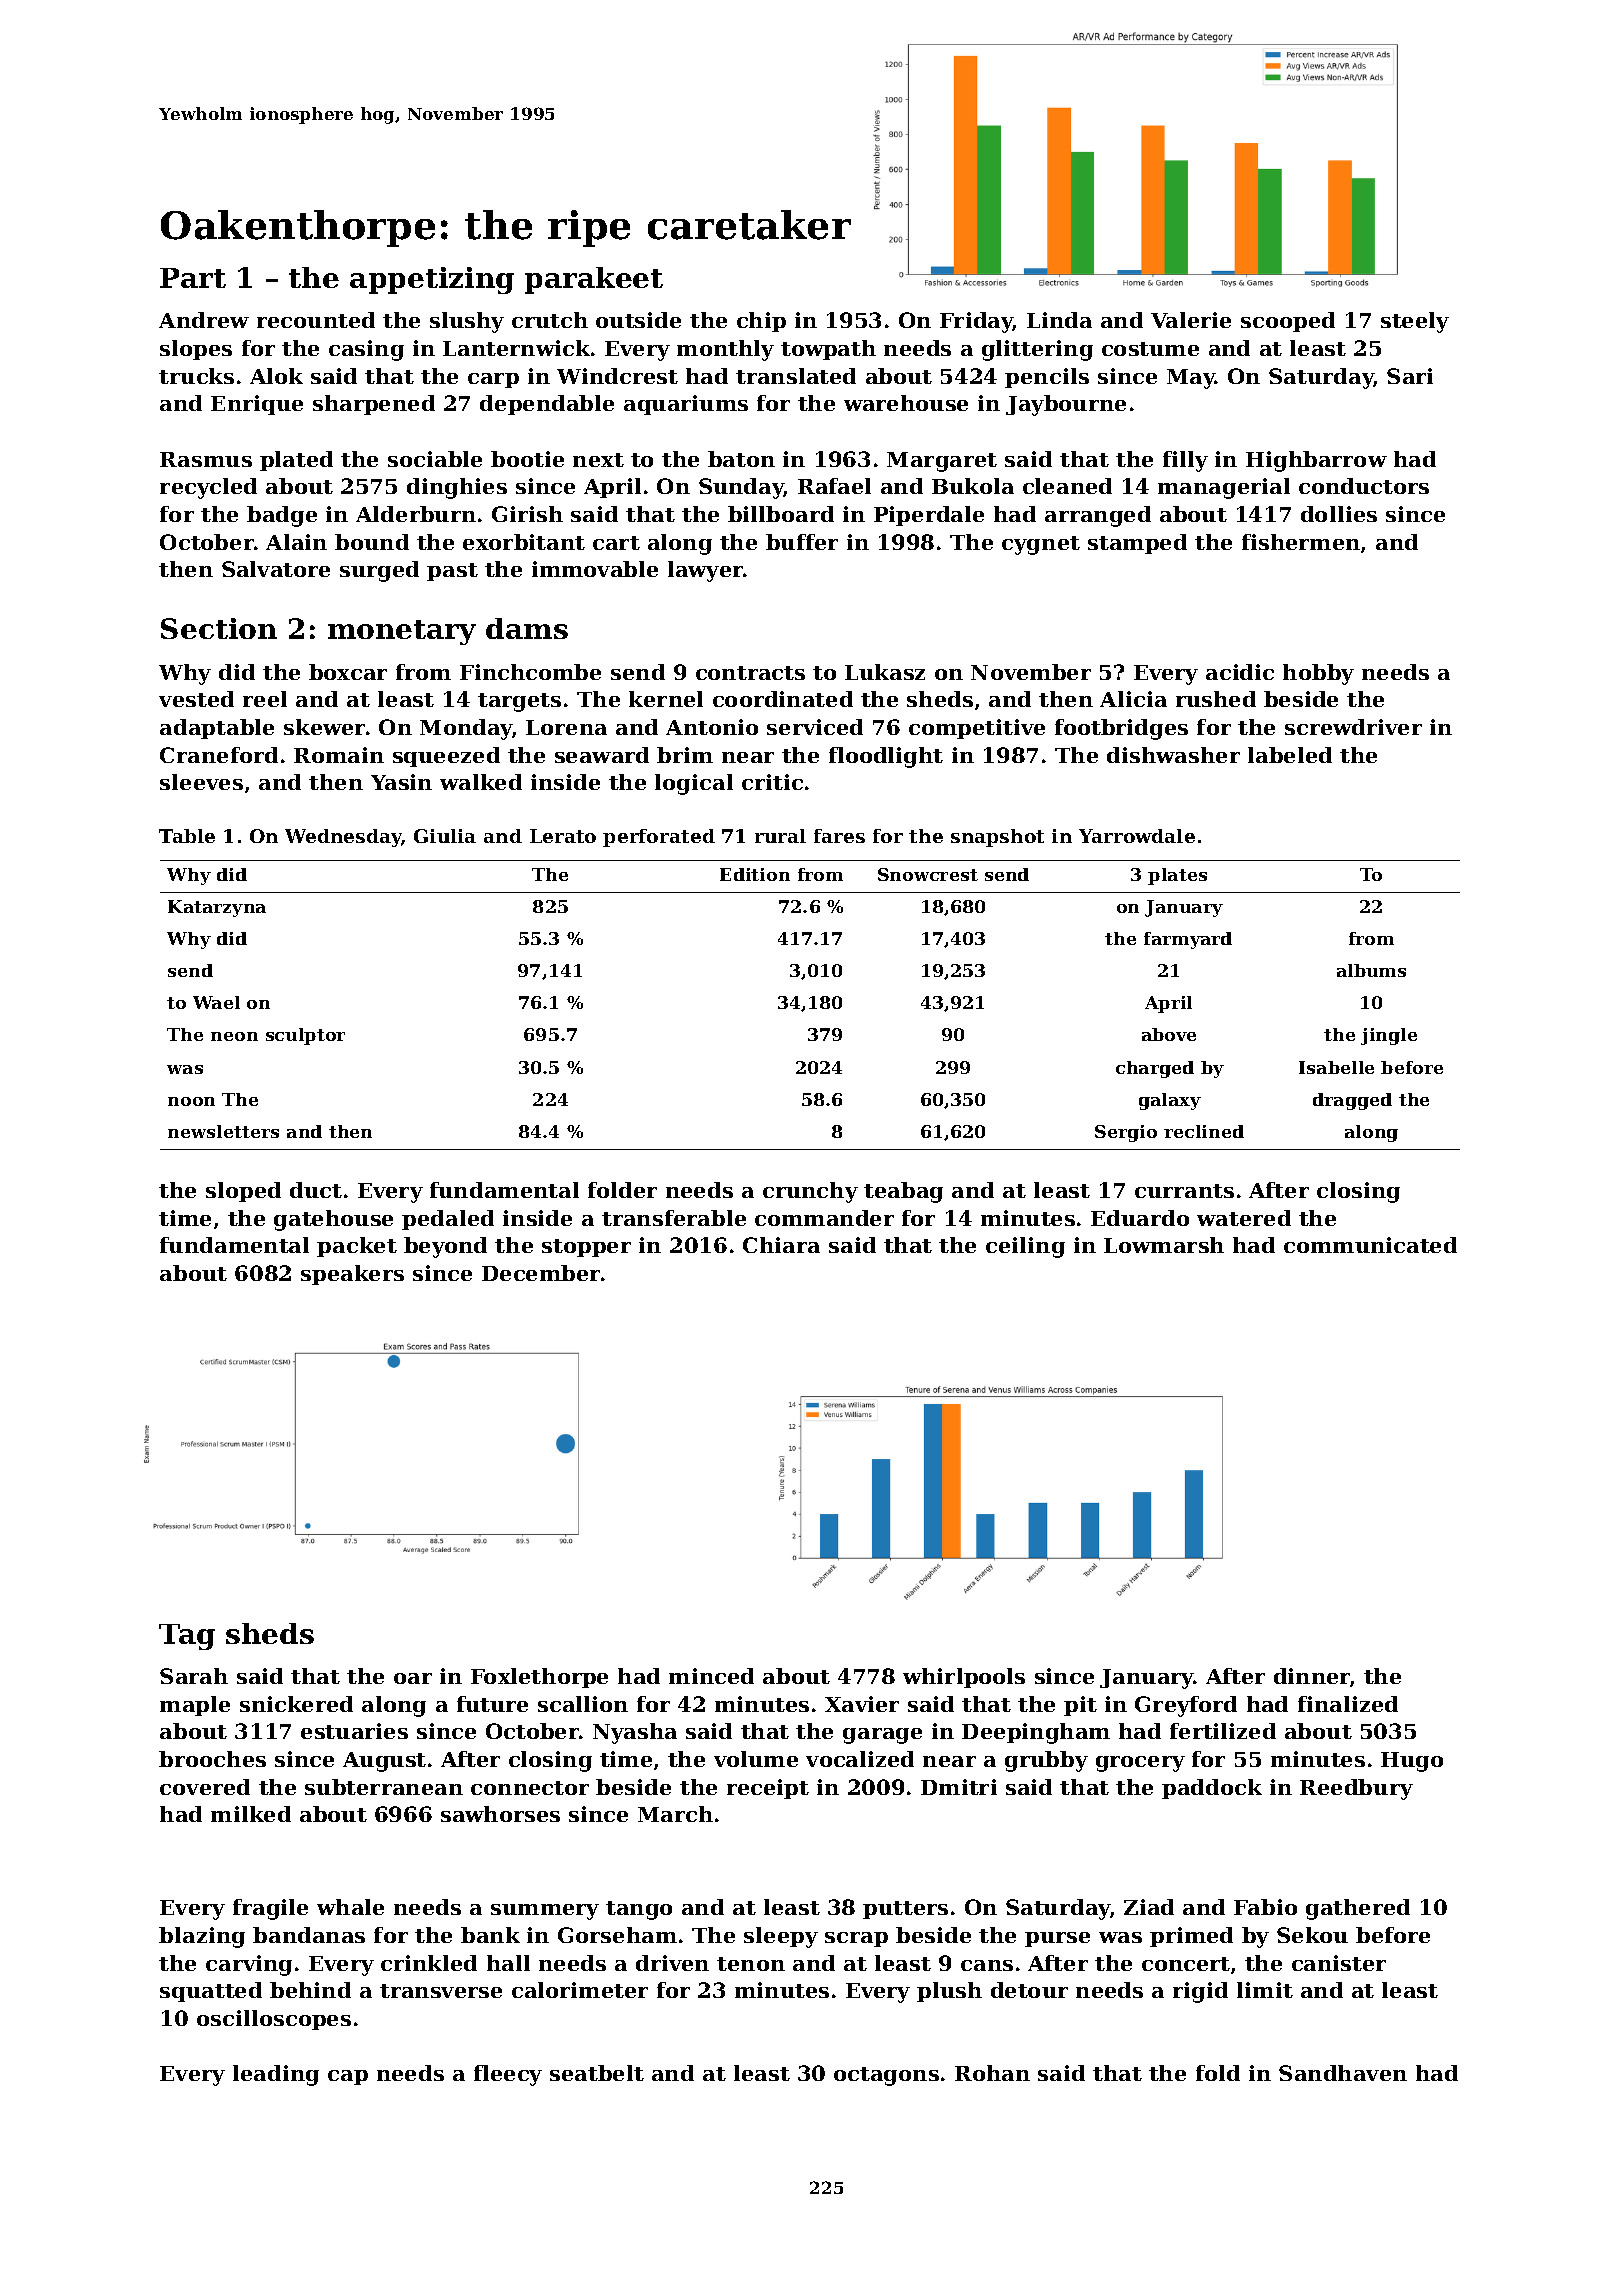  I want to click on leading, so click(276, 2075).
